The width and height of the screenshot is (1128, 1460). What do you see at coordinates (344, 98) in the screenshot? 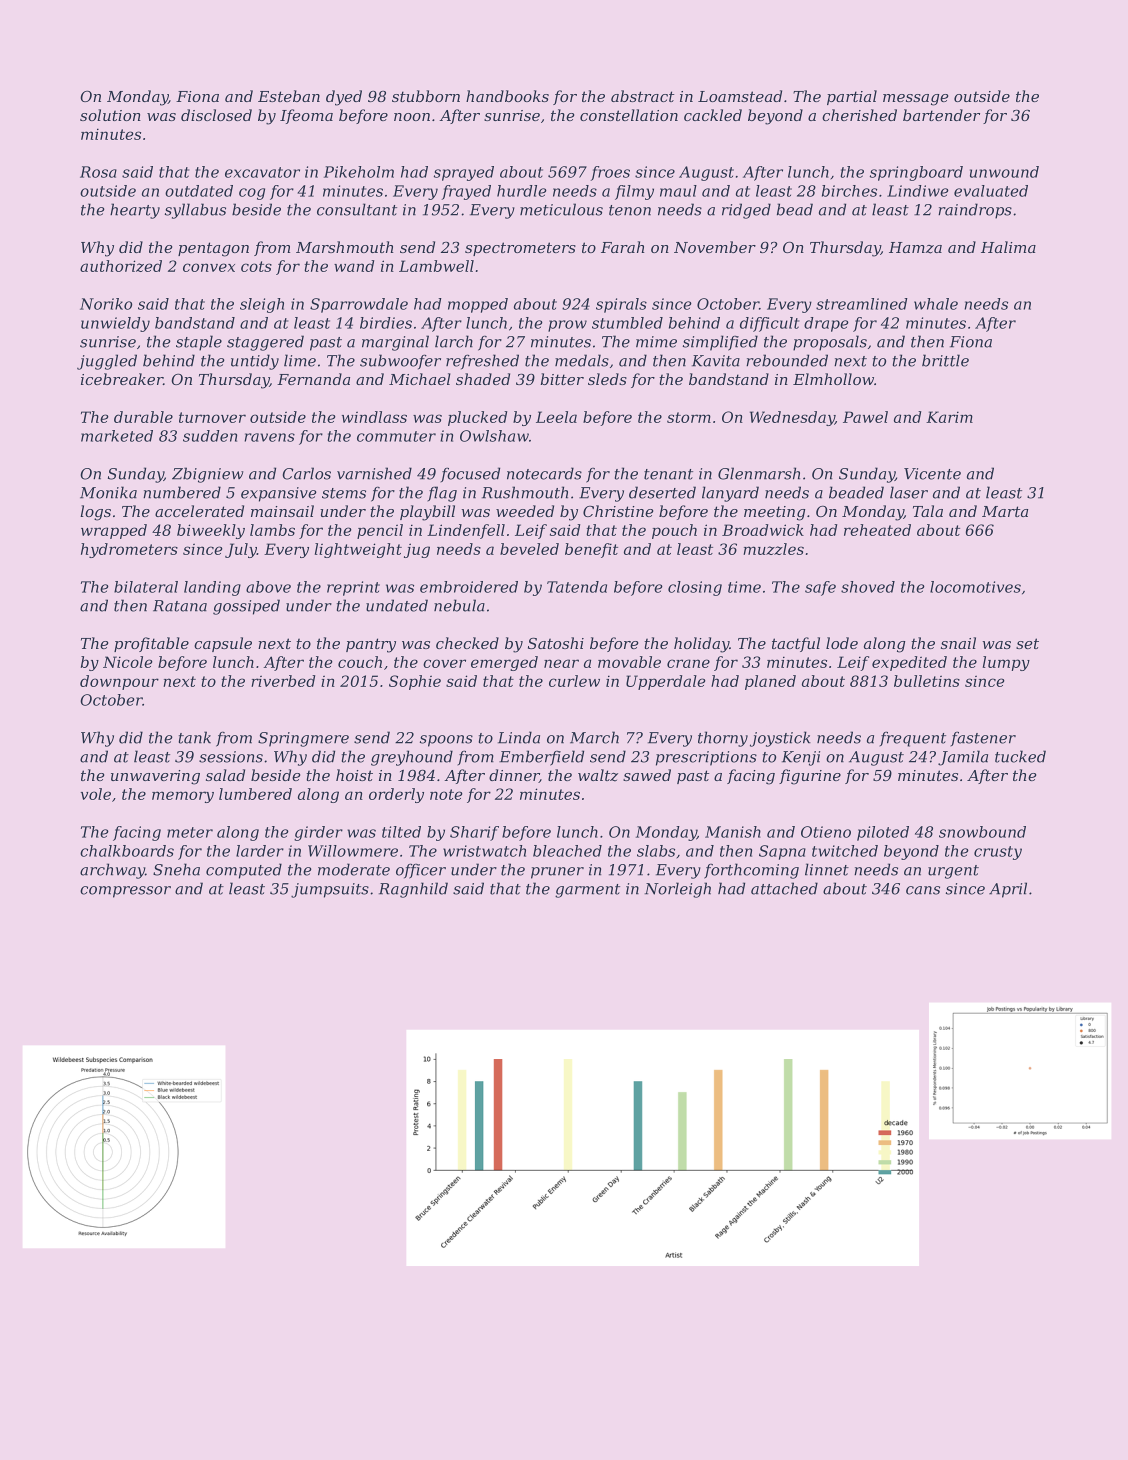
I see `dyed` at bounding box center [344, 98].
